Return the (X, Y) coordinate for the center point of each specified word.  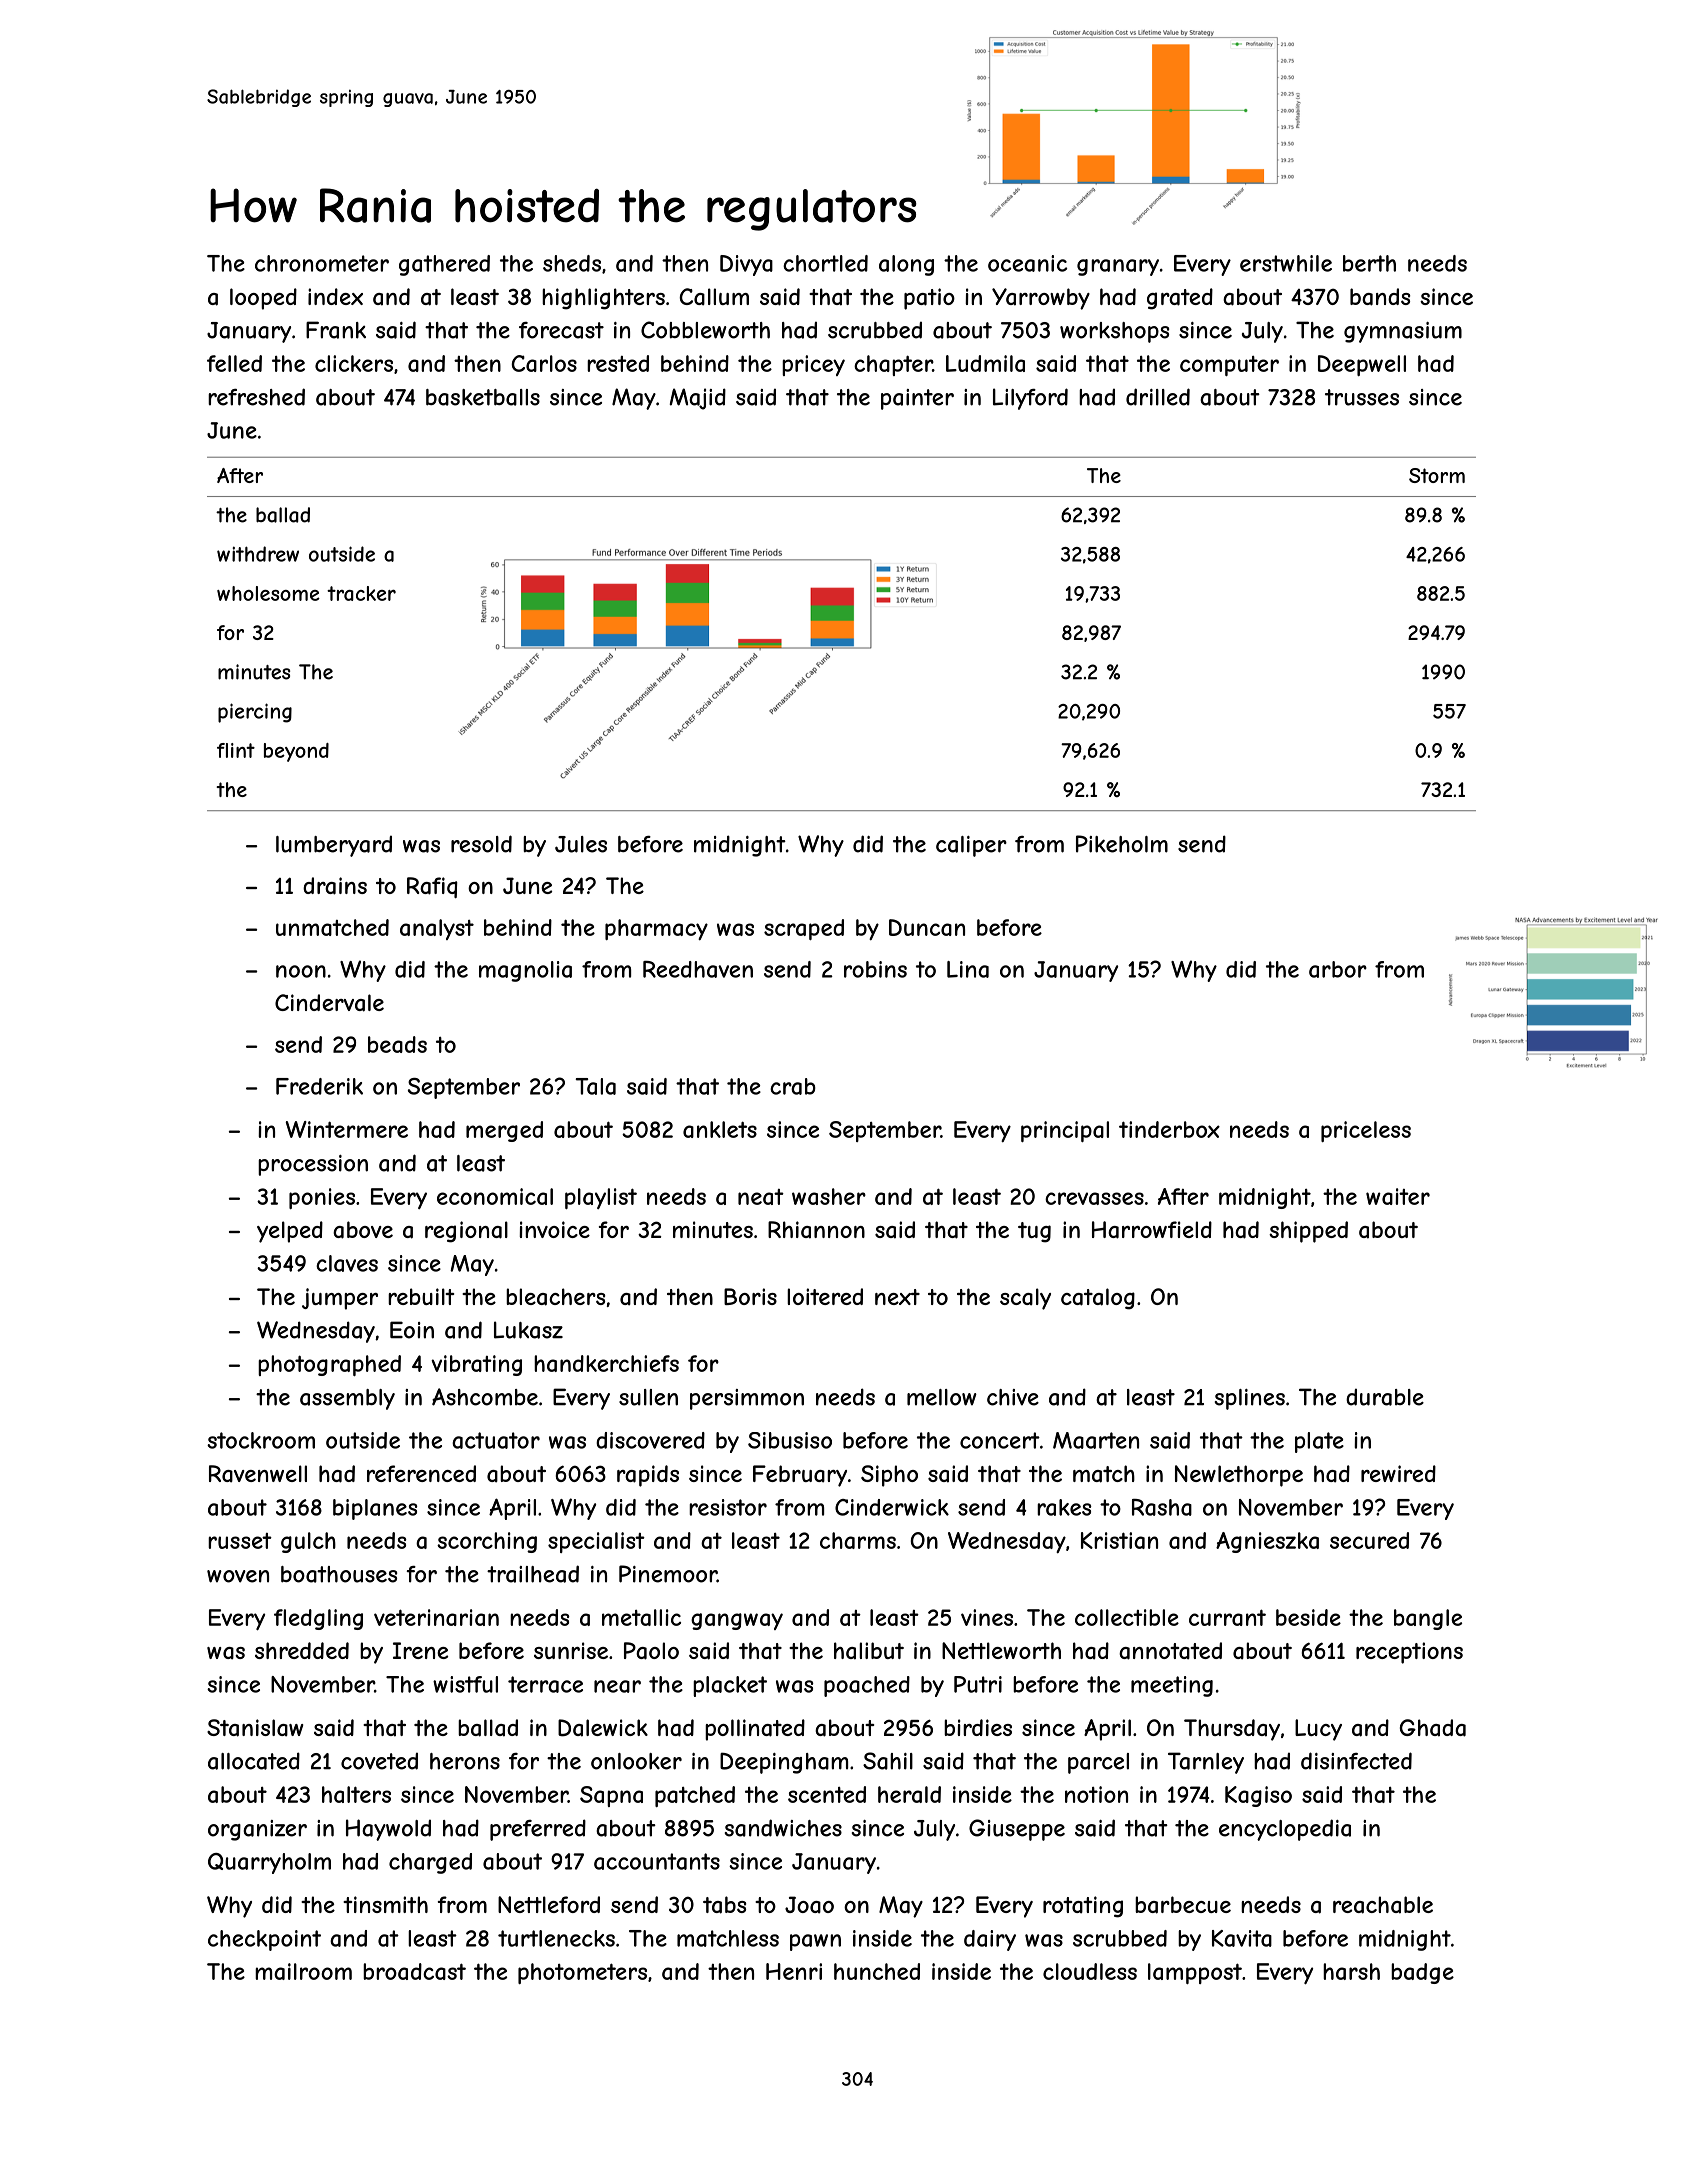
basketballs (483, 397)
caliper (971, 846)
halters (356, 1794)
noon (301, 971)
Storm (1437, 475)
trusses (1362, 397)
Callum (714, 297)
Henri (794, 1971)
